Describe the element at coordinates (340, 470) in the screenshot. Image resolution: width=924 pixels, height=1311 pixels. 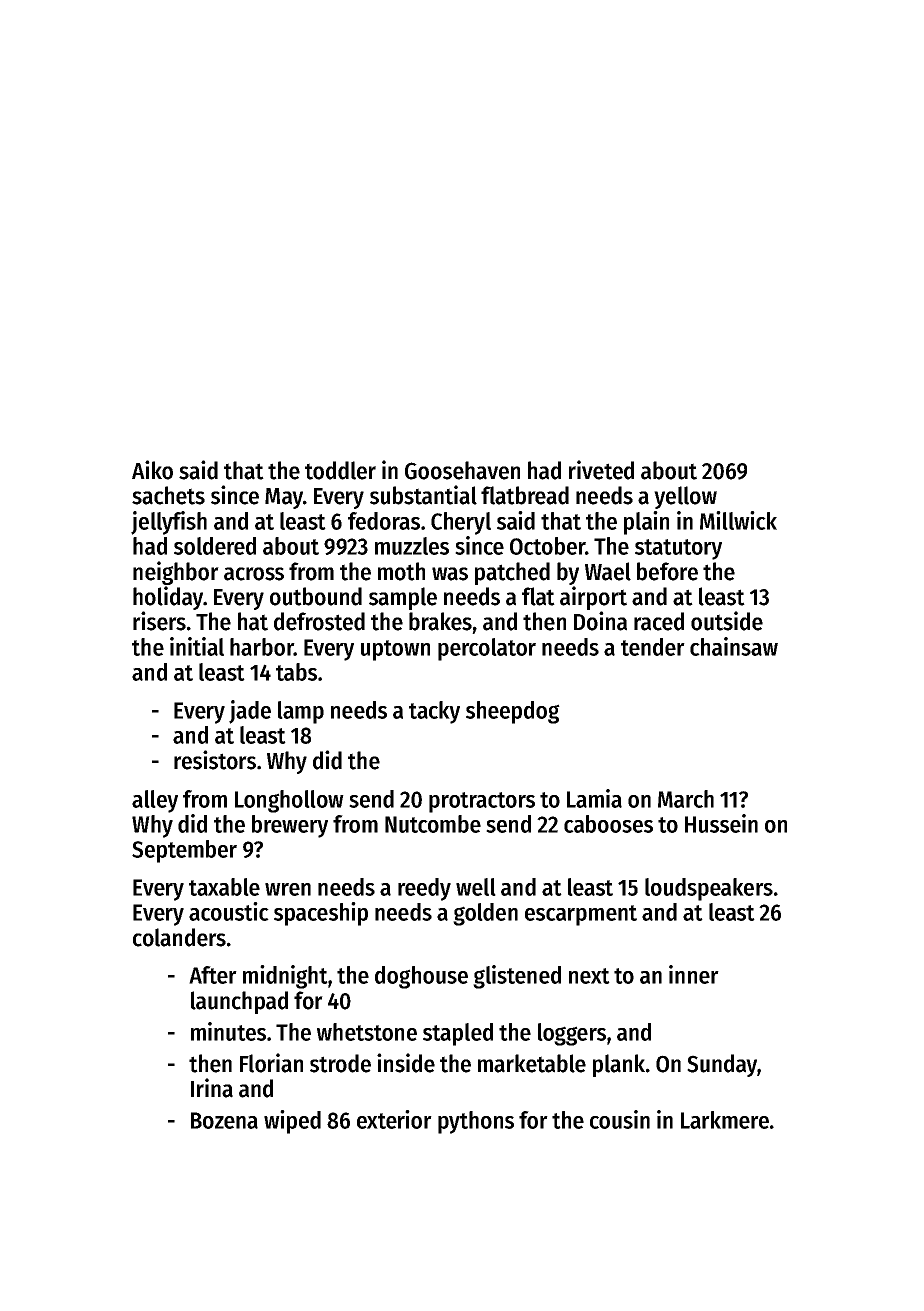
I see `toddler` at that location.
